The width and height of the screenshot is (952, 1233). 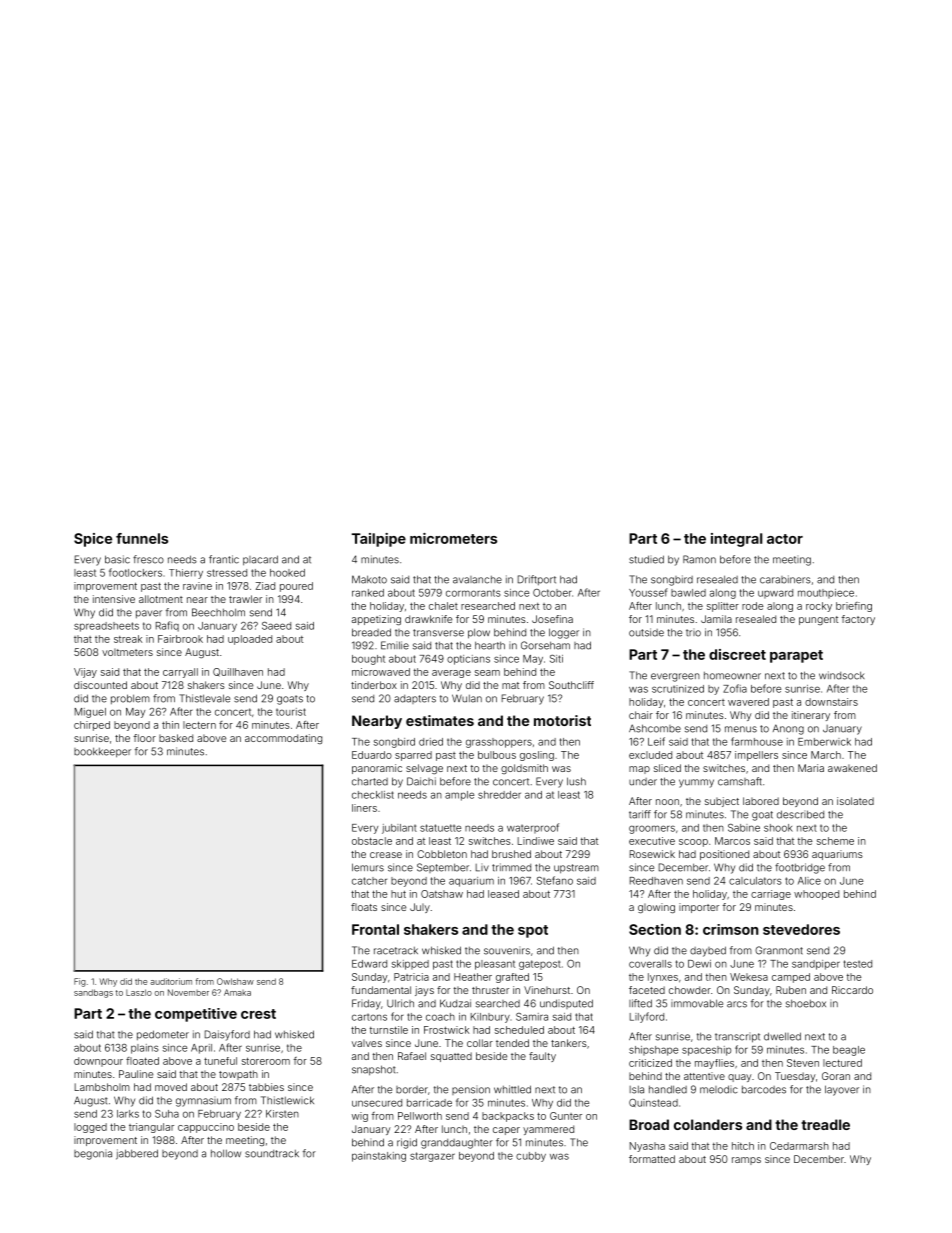 I want to click on Laszlo, so click(x=139, y=992).
